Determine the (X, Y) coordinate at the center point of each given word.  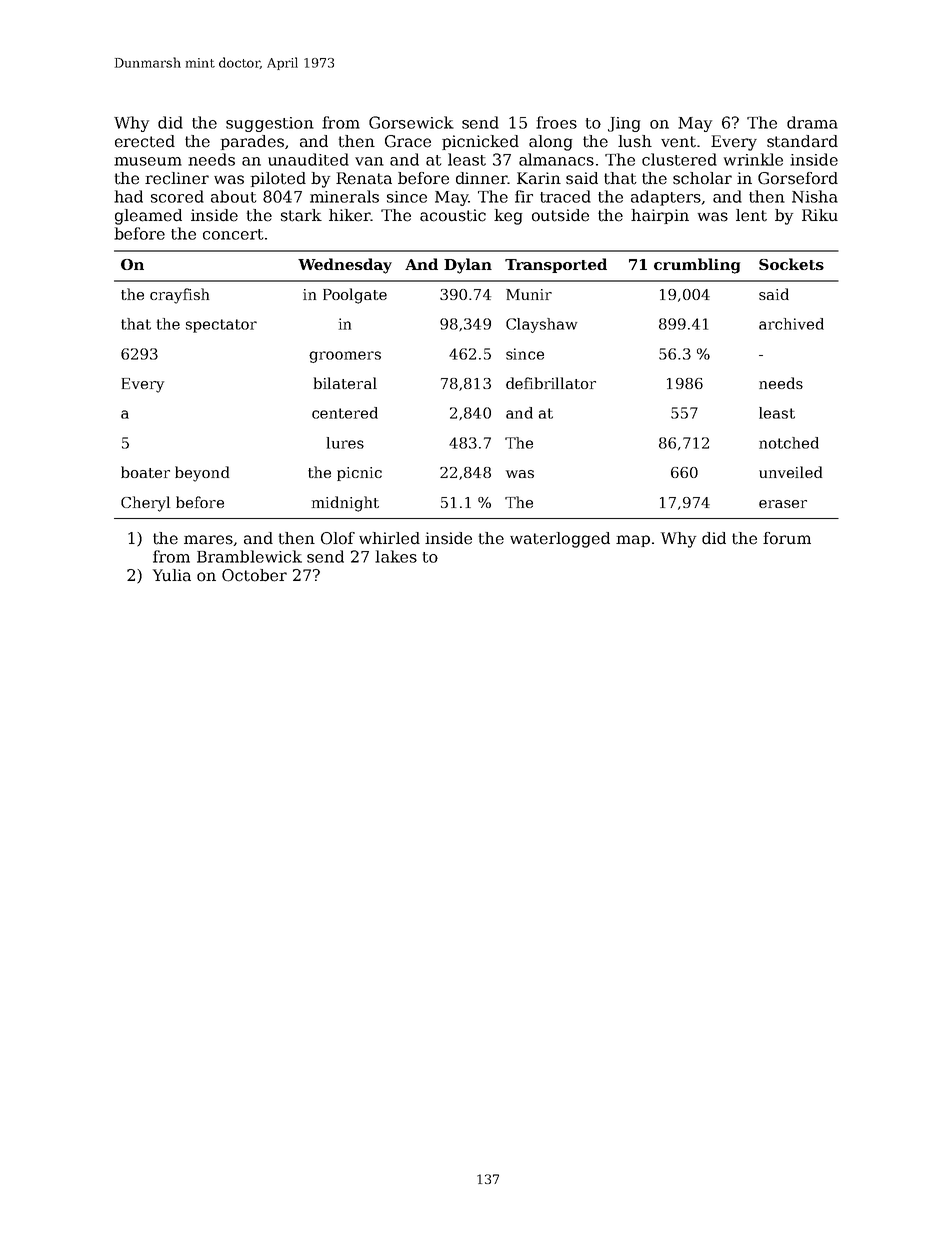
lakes (396, 556)
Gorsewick (411, 122)
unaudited (308, 159)
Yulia (172, 575)
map (633, 541)
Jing (624, 124)
